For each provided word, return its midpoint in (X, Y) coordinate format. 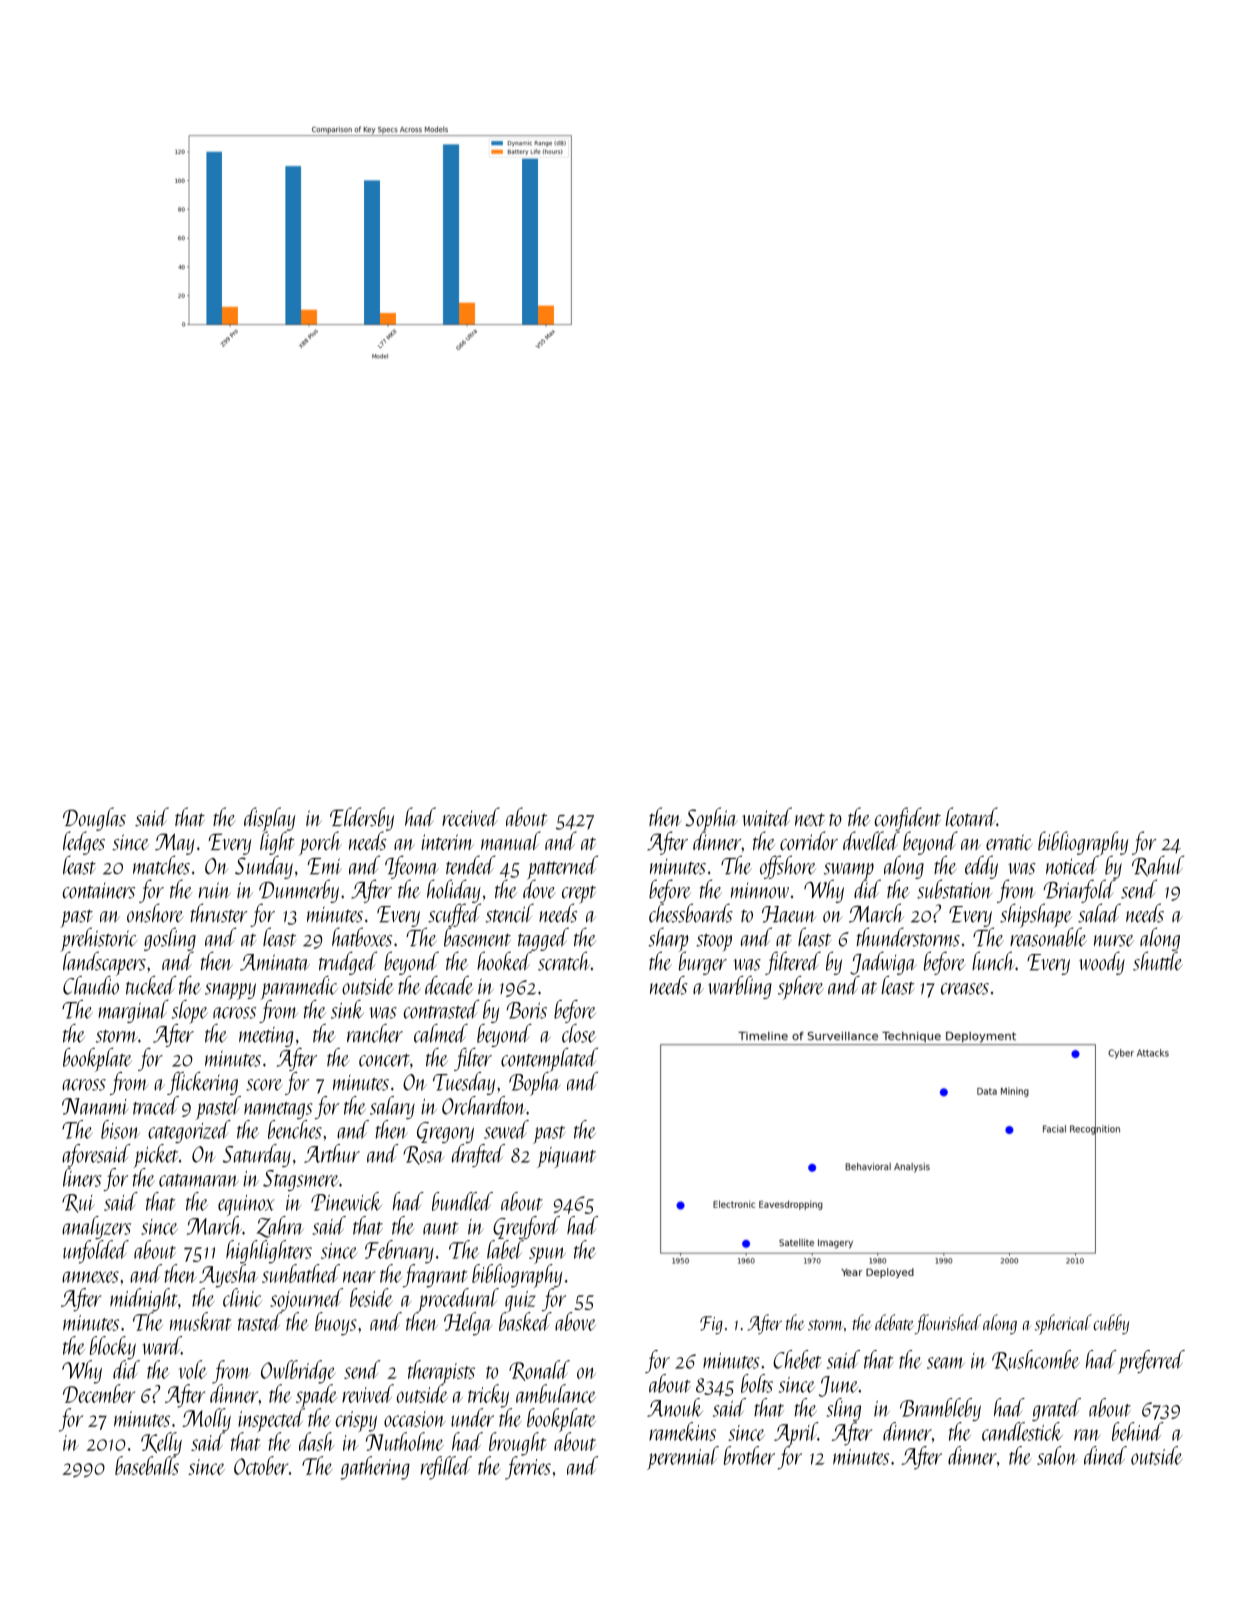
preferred (1151, 1362)
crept (579, 895)
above (575, 1321)
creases (965, 989)
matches (161, 865)
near (359, 1277)
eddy (981, 867)
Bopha (535, 1084)
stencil (509, 913)
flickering (202, 1083)
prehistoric (98, 940)
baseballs (147, 1465)
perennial (683, 1458)
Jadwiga (883, 963)
